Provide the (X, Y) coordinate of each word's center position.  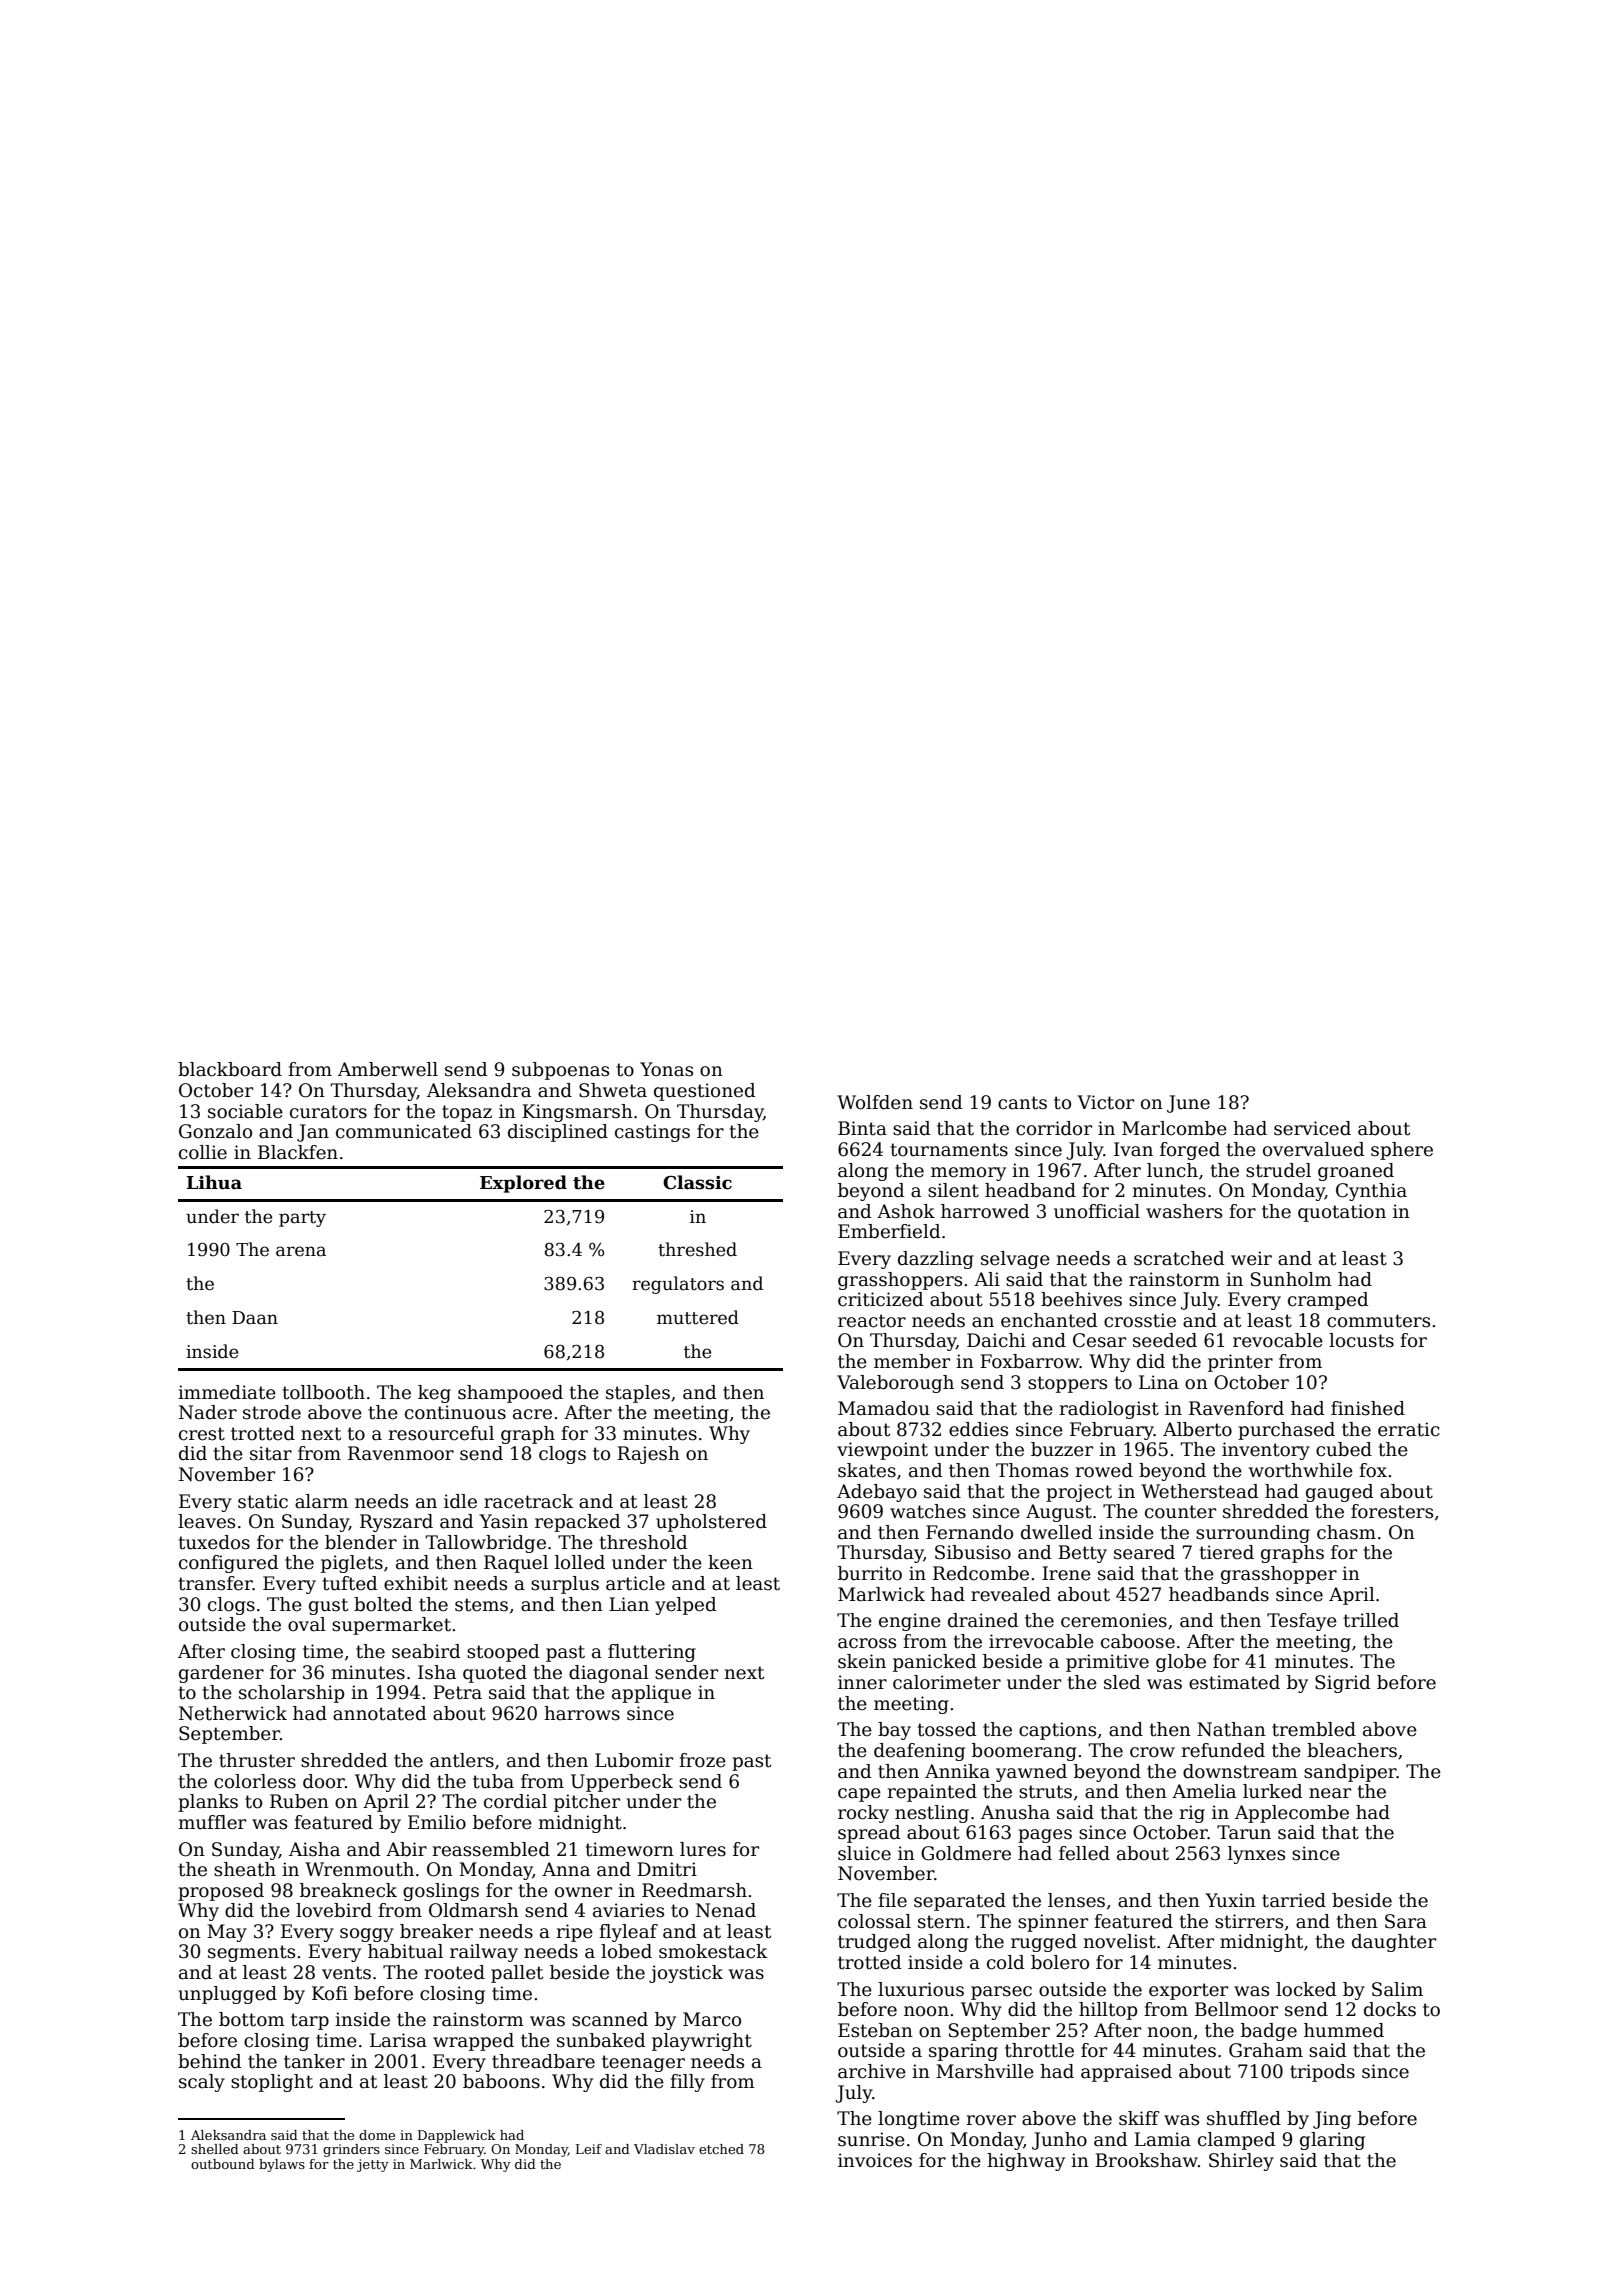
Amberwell (388, 1069)
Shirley (1241, 2162)
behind (210, 2061)
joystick (686, 1974)
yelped (686, 1606)
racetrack (529, 1501)
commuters (1378, 1321)
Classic (697, 1182)
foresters (1392, 1511)
